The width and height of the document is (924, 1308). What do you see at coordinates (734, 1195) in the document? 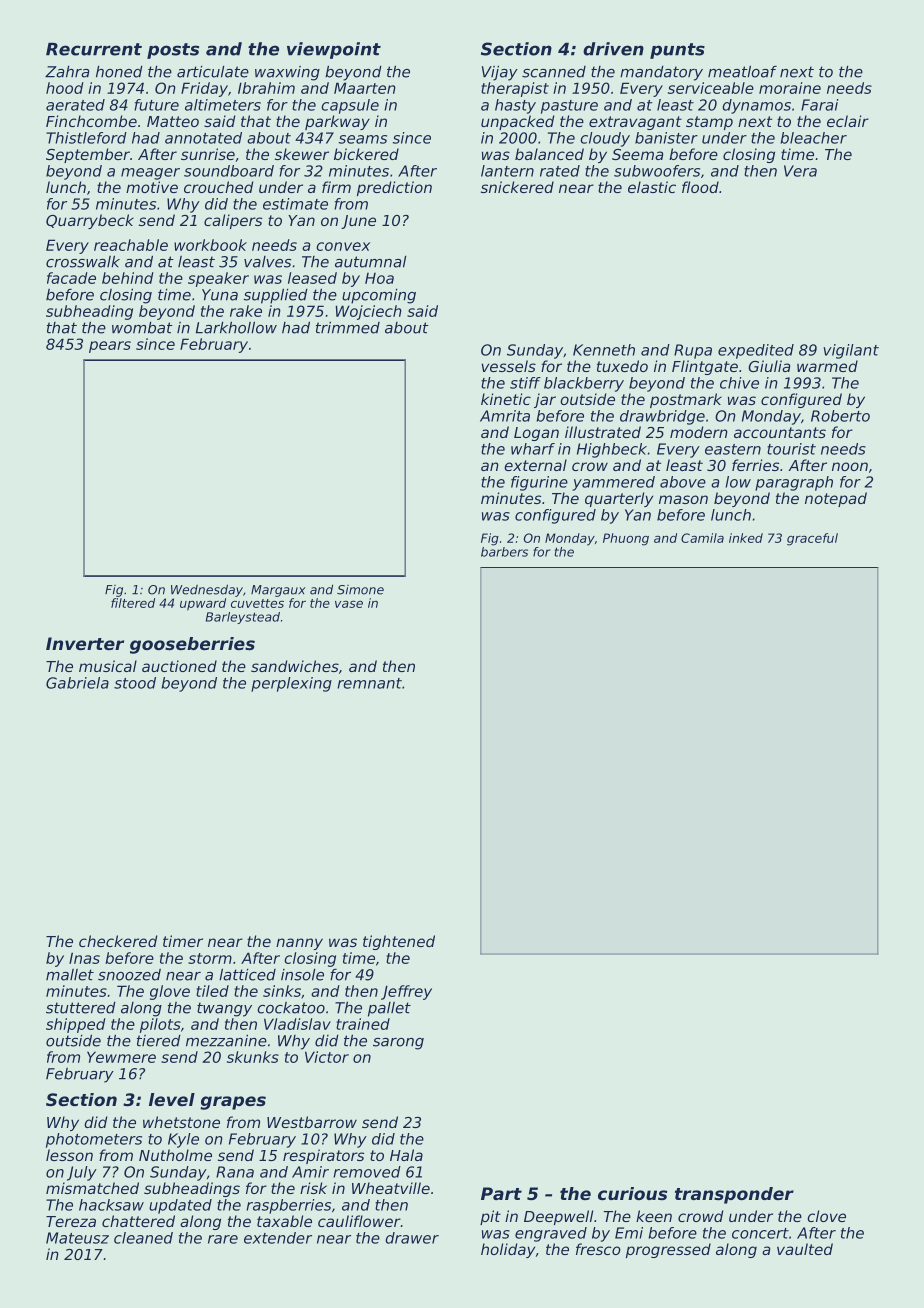
I see `transponder` at bounding box center [734, 1195].
